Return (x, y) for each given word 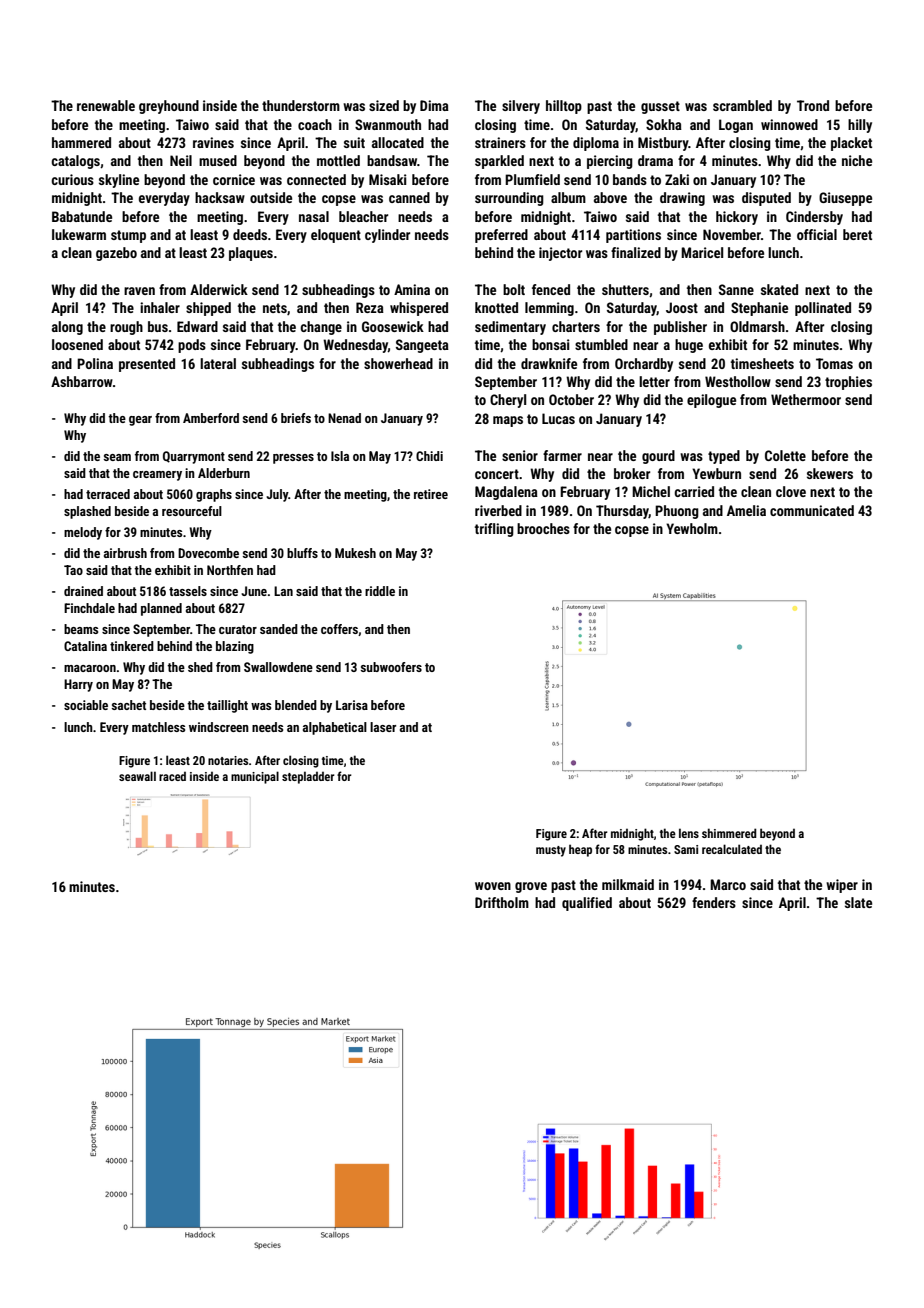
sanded (279, 629)
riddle (380, 591)
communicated (812, 510)
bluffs (302, 553)
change (321, 328)
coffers (340, 630)
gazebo (116, 254)
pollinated (823, 309)
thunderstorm (301, 105)
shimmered (729, 833)
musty (551, 851)
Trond (813, 105)
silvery (521, 107)
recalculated (732, 849)
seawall (137, 776)
